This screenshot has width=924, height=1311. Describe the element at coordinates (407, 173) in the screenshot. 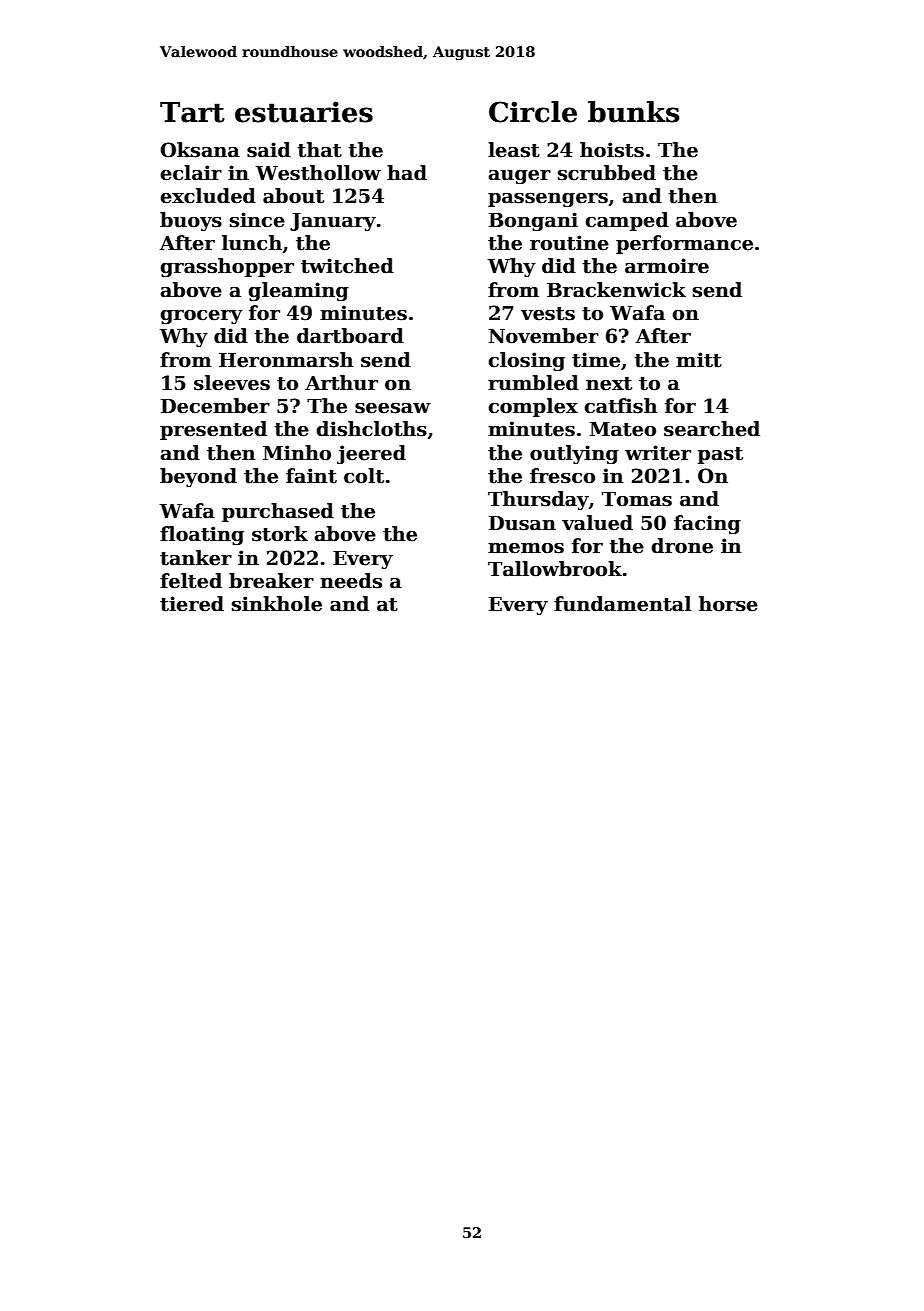

I see `had` at that location.
